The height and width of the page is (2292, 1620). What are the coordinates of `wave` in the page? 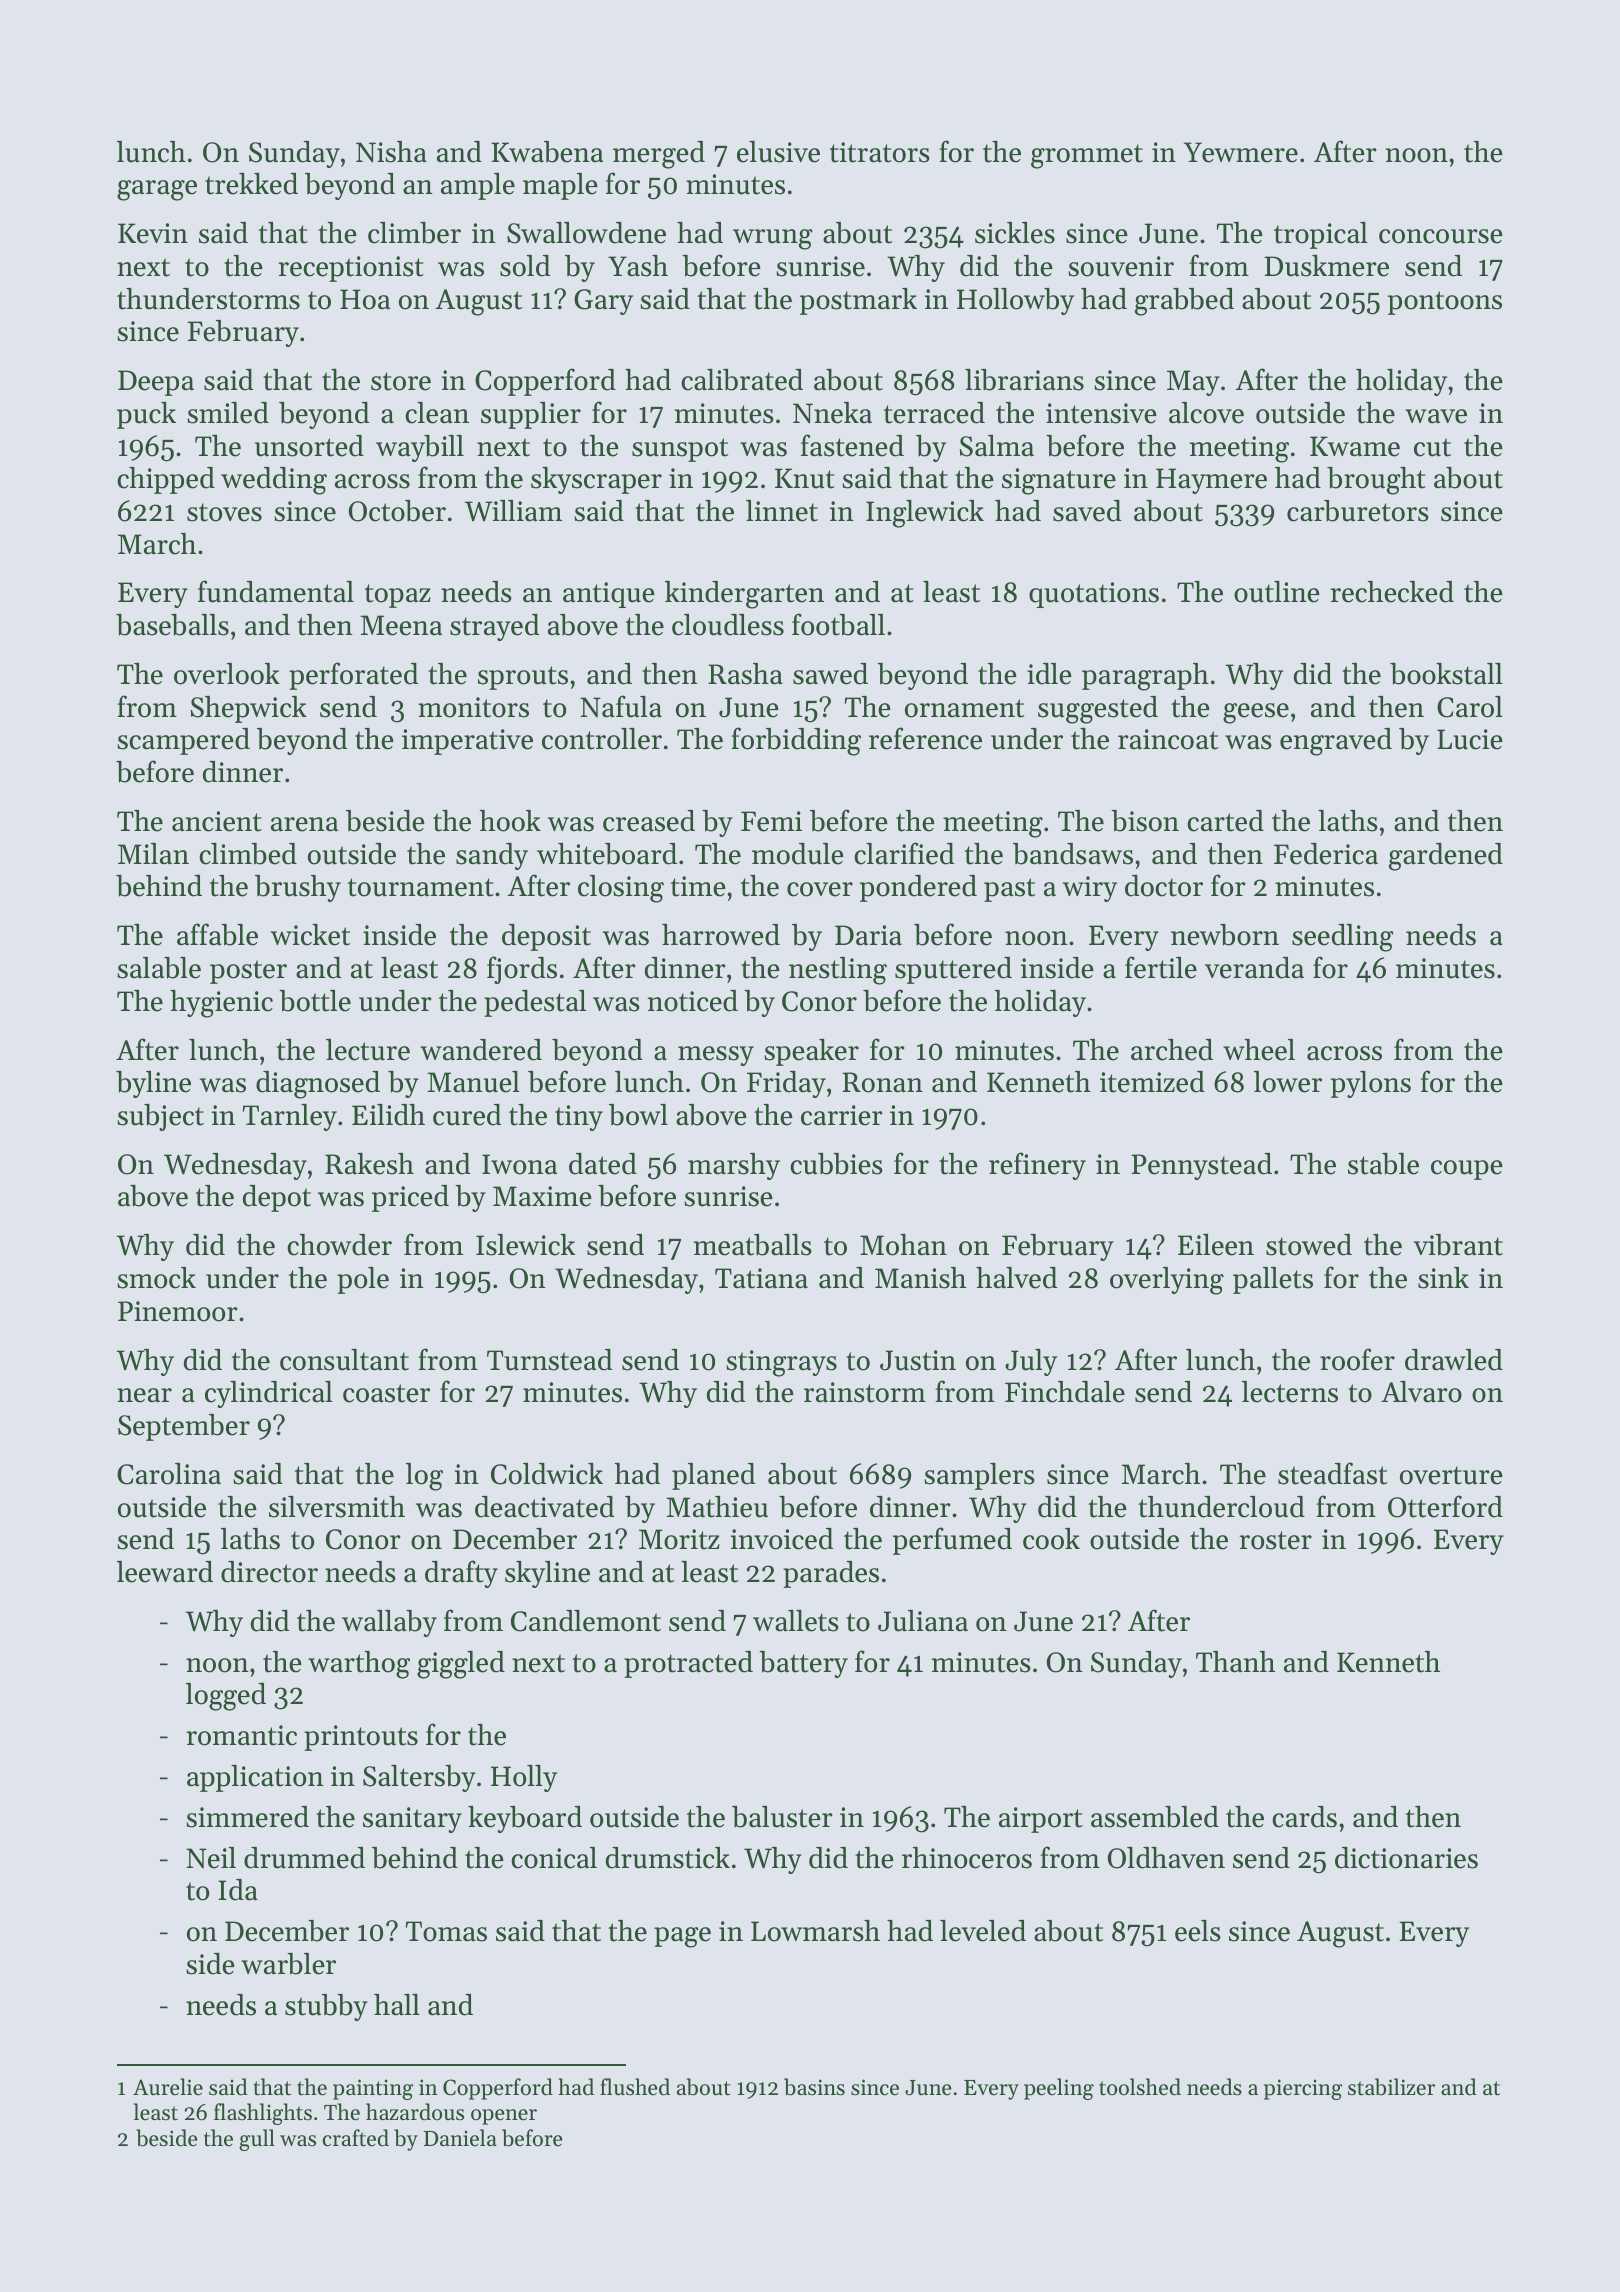 It's located at (1436, 416).
